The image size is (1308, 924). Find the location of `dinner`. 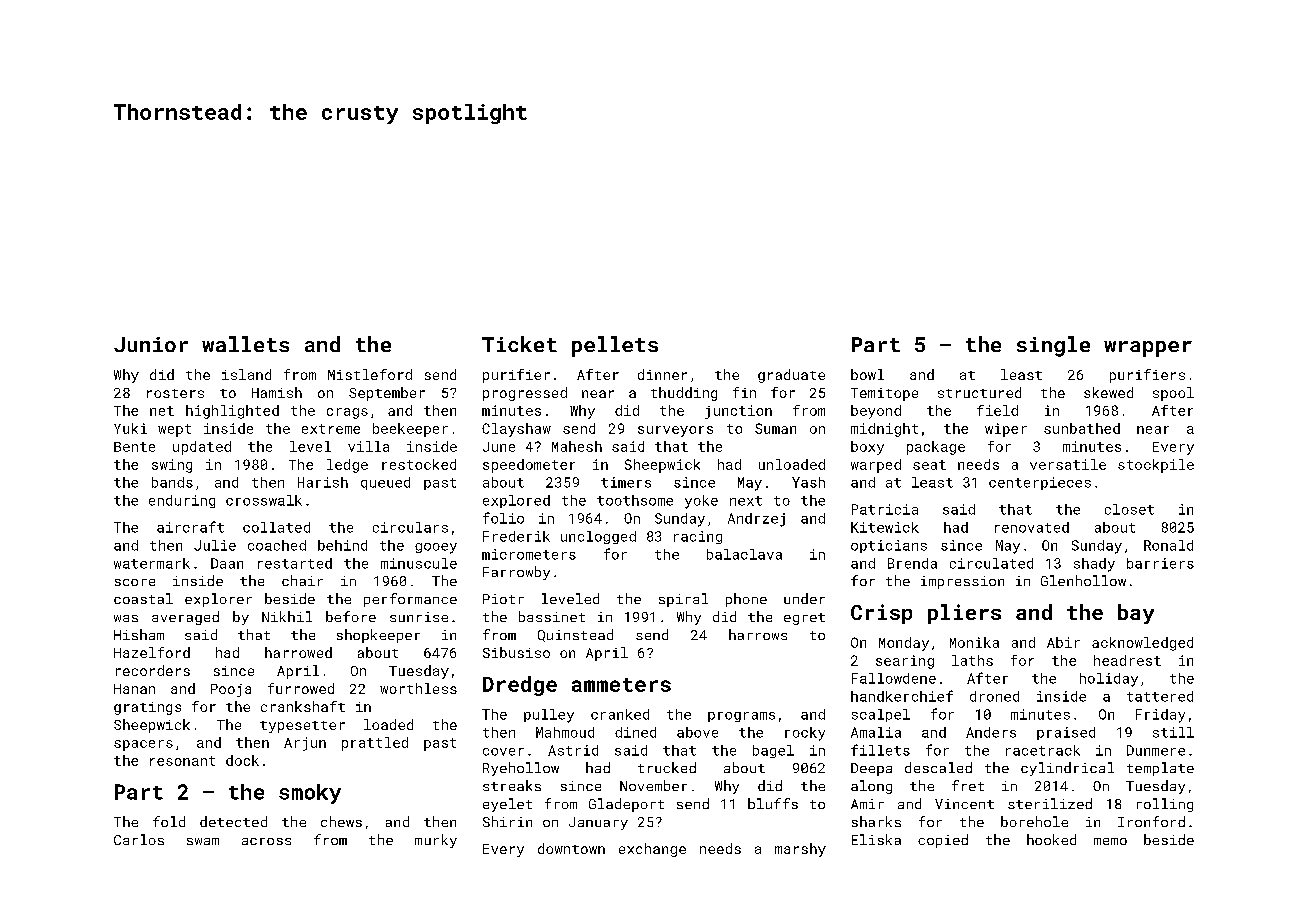

dinner is located at coordinates (662, 374).
